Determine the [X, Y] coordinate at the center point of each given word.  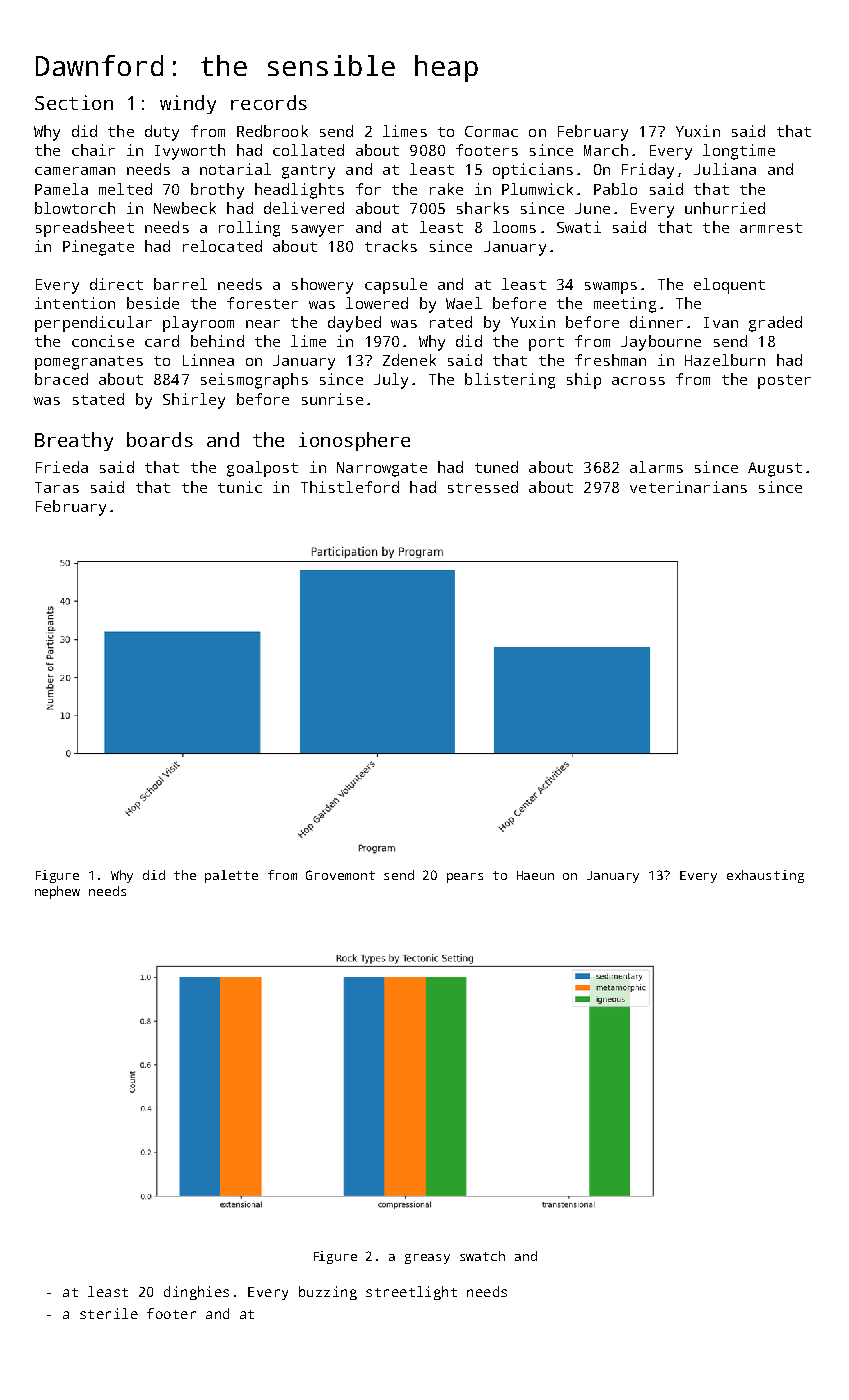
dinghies [196, 1293]
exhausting [765, 876]
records [269, 102]
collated [308, 150]
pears [465, 878]
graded [775, 324]
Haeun [535, 875]
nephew [57, 892]
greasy [427, 1259]
